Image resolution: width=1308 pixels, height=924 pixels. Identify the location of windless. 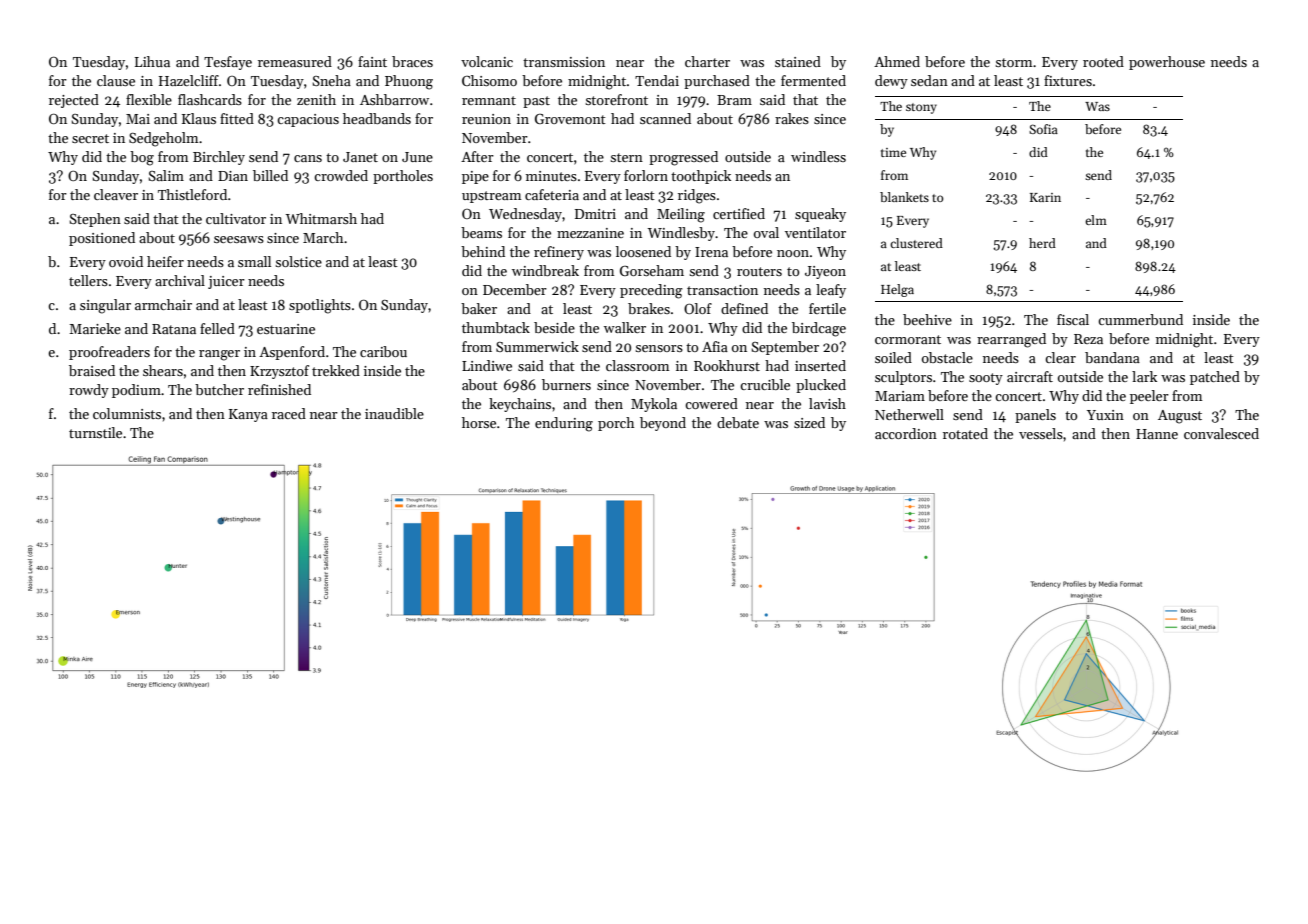
(818, 156).
